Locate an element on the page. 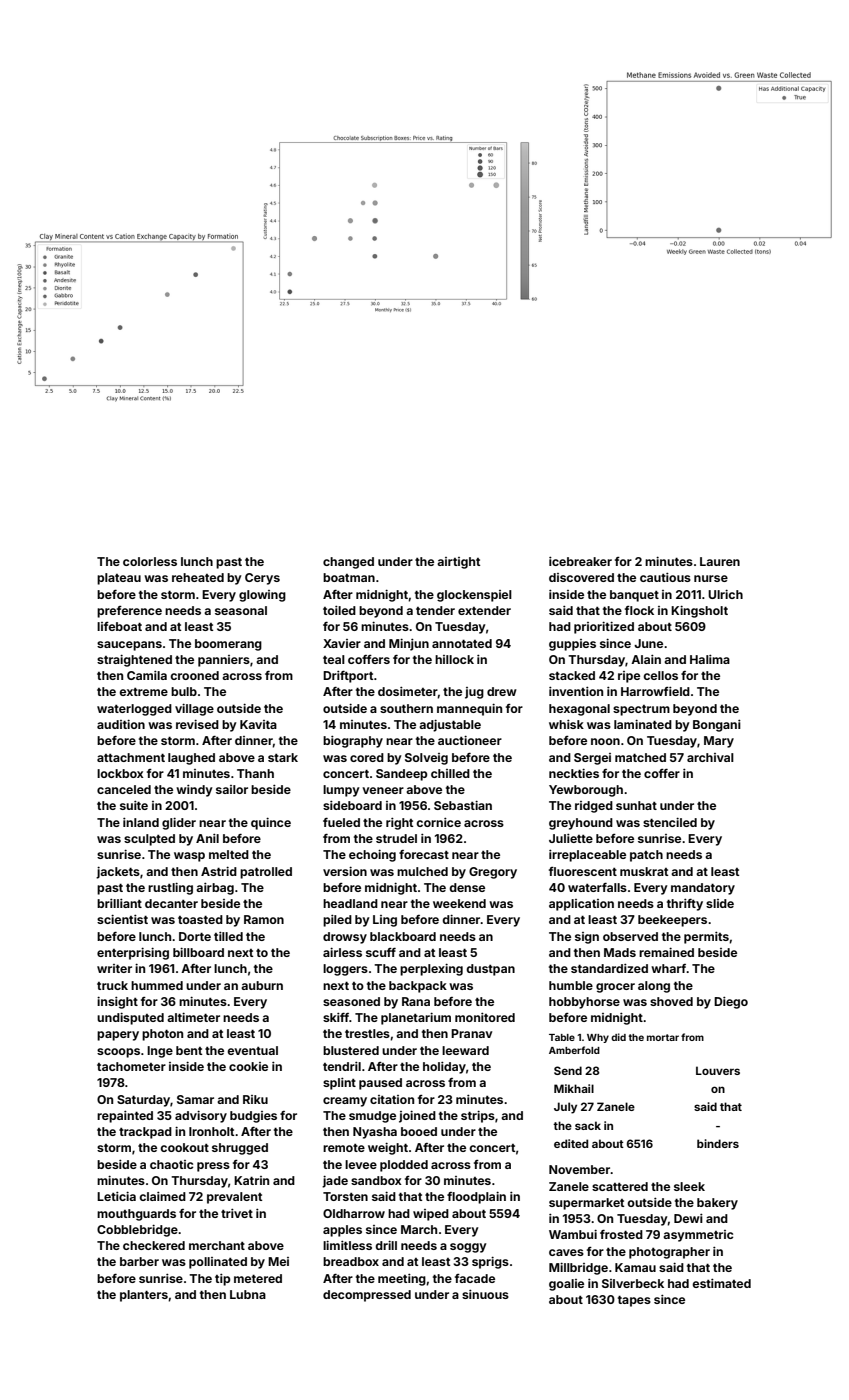 Image resolution: width=849 pixels, height=1400 pixels. brilliant is located at coordinates (119, 903).
